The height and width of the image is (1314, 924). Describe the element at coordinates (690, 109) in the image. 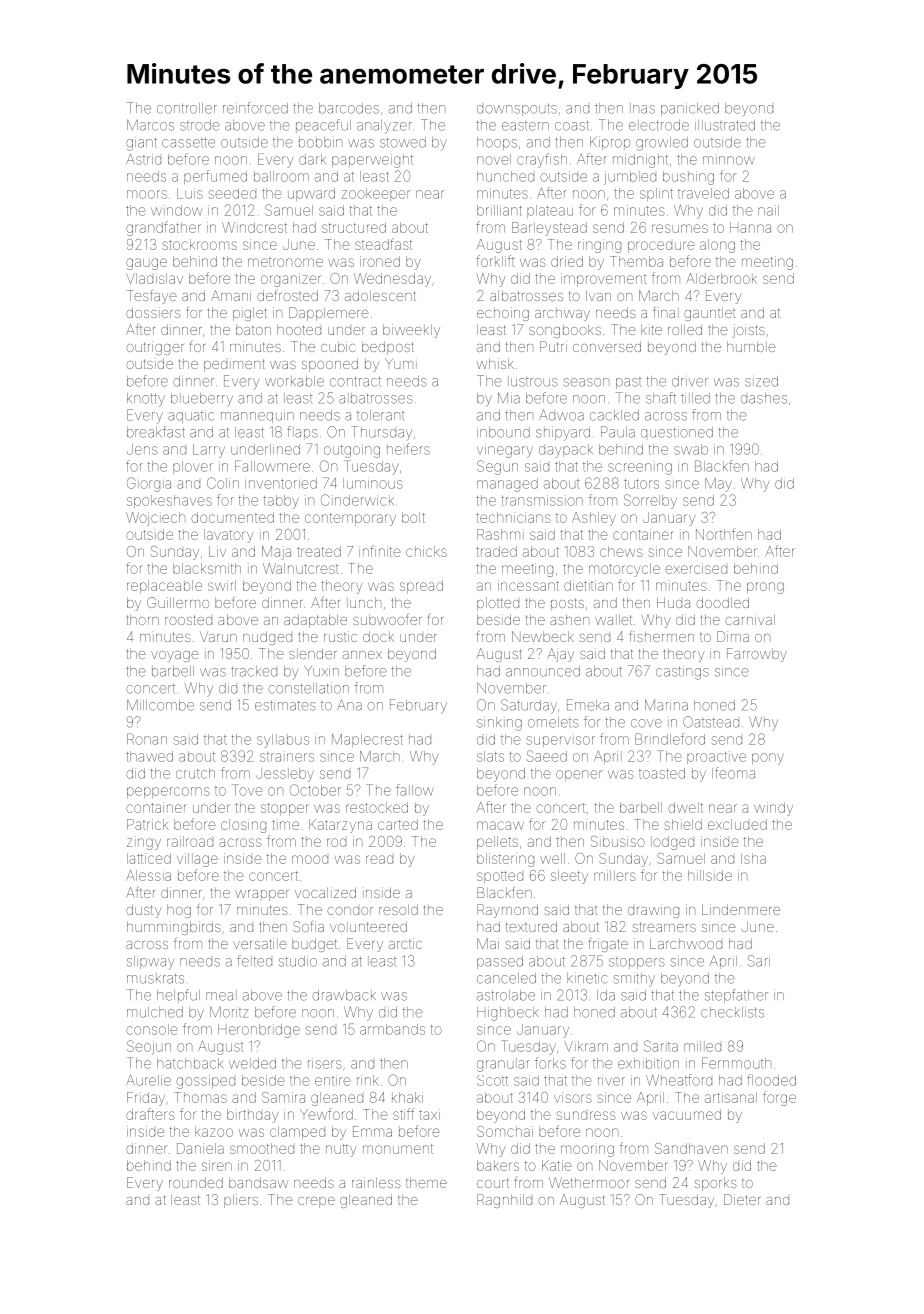

I see `panicked` at that location.
